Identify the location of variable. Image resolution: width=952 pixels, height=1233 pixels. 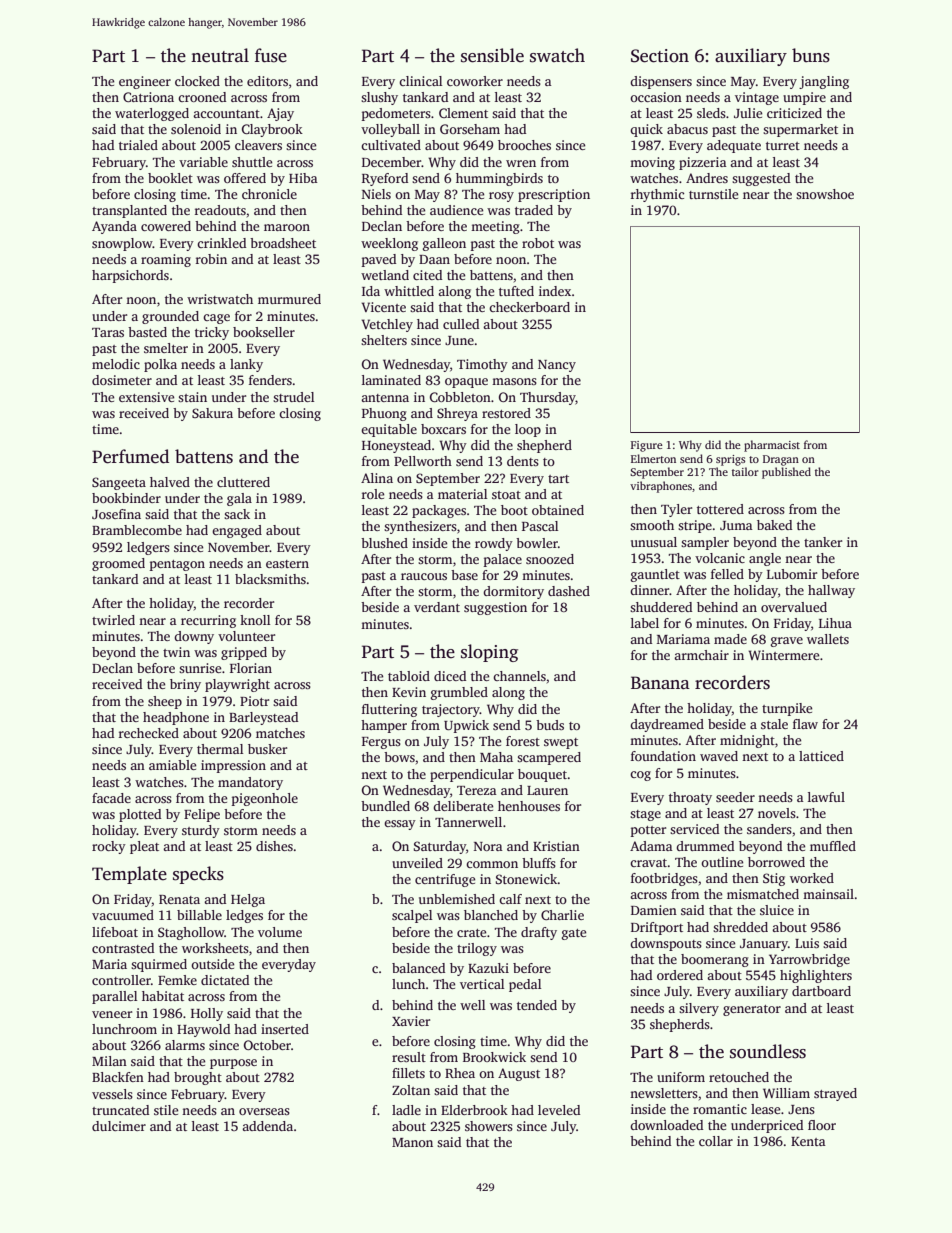
(203, 162).
